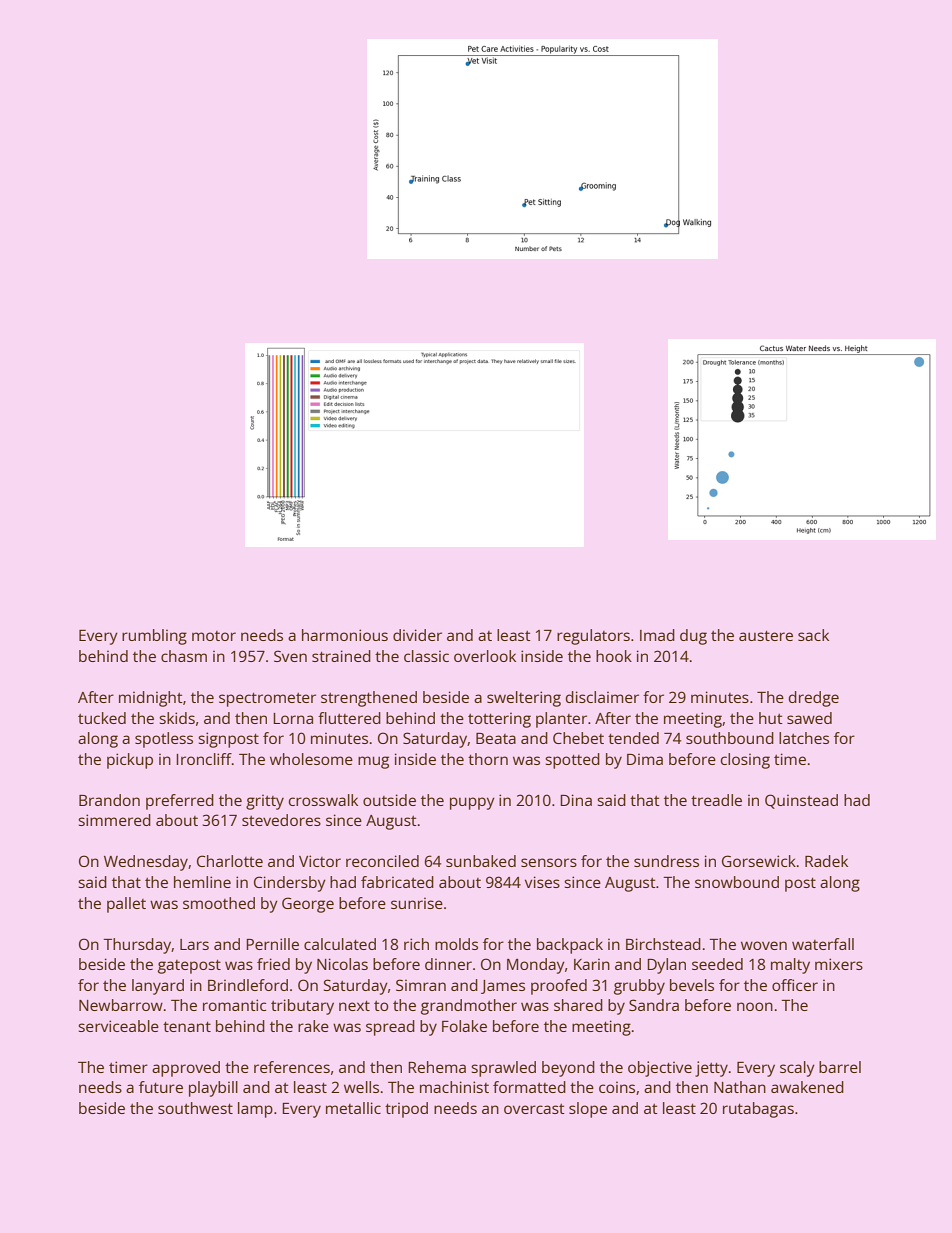  Describe the element at coordinates (801, 801) in the screenshot. I see `Quinstead` at that location.
